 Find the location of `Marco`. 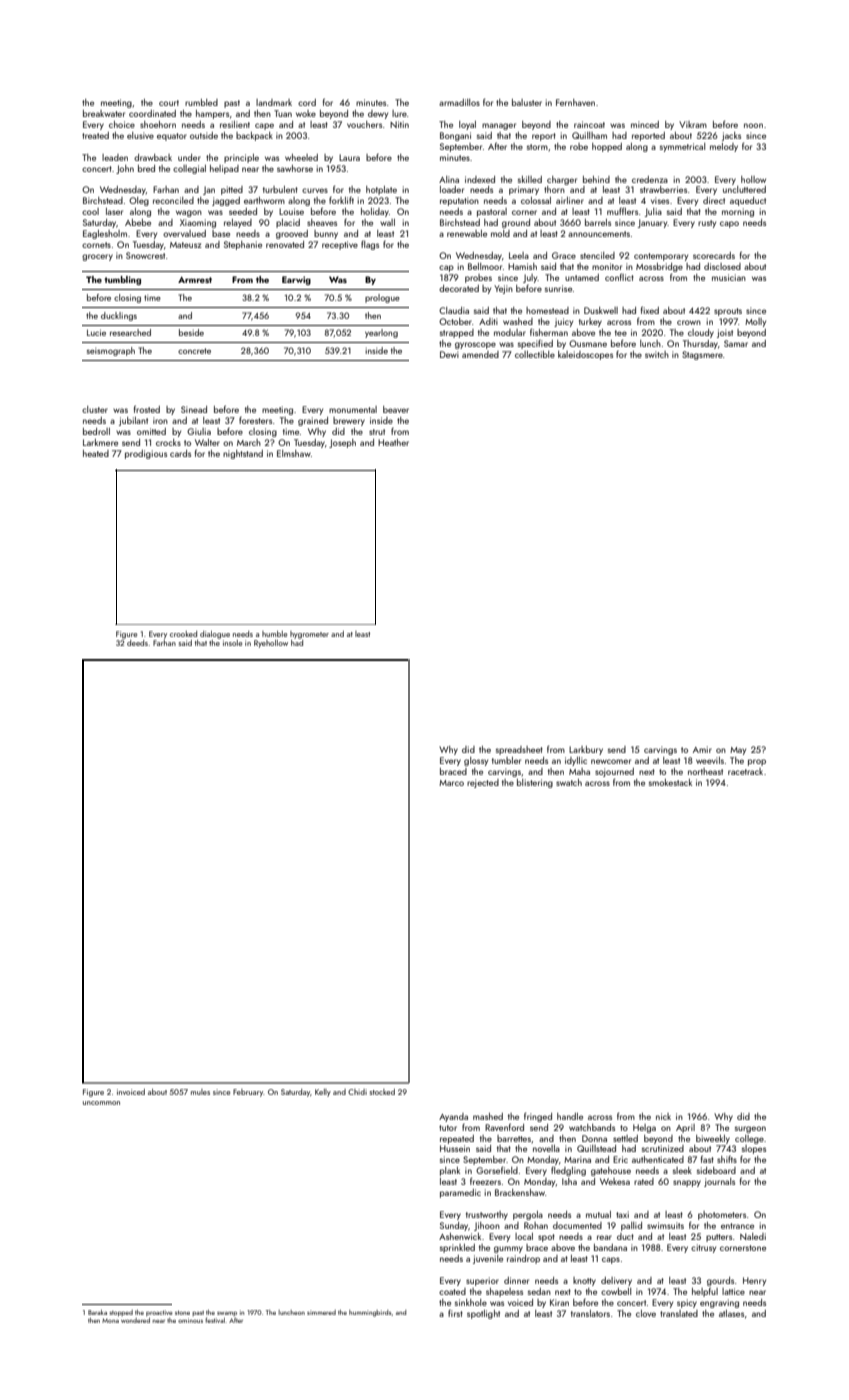

Marco is located at coordinates (451, 783).
